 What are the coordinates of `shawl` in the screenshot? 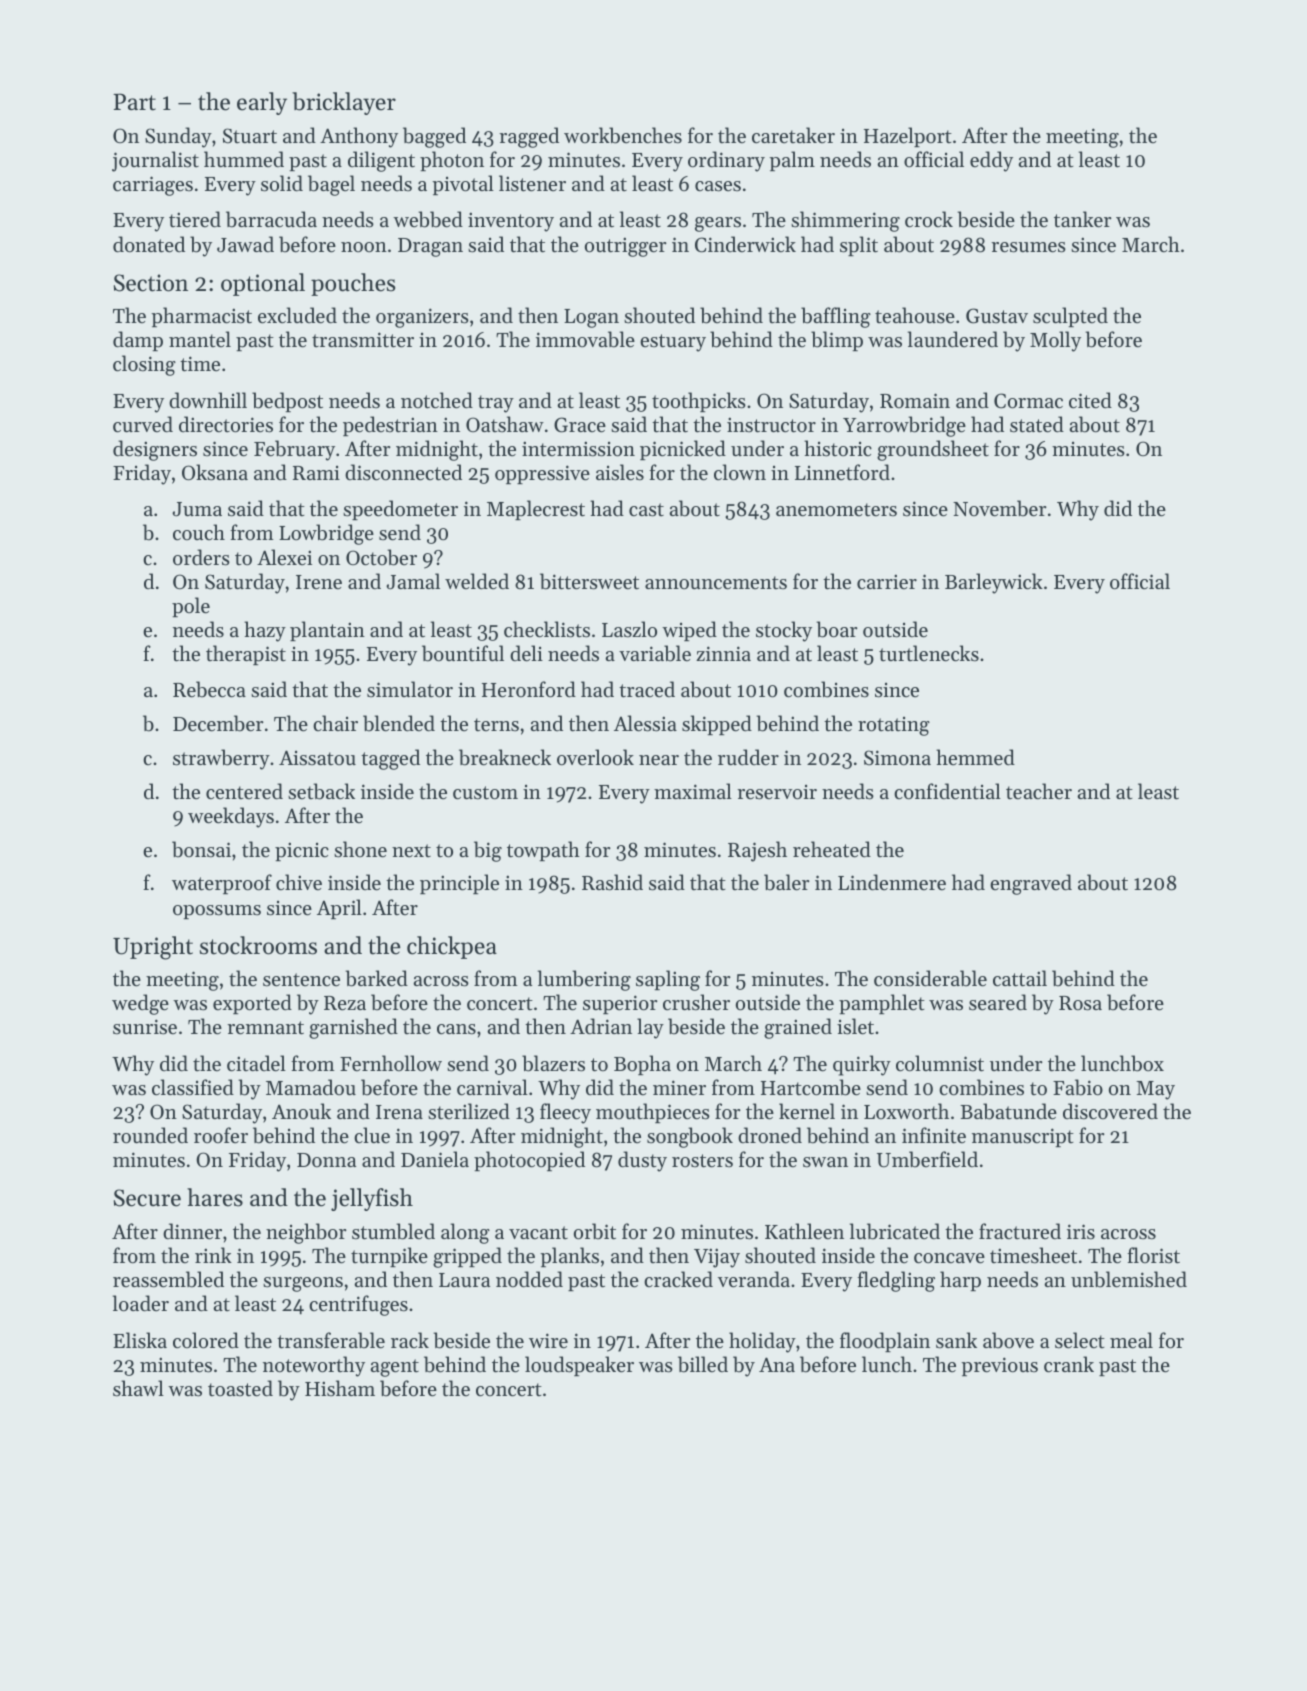 It's located at (138, 1388).
